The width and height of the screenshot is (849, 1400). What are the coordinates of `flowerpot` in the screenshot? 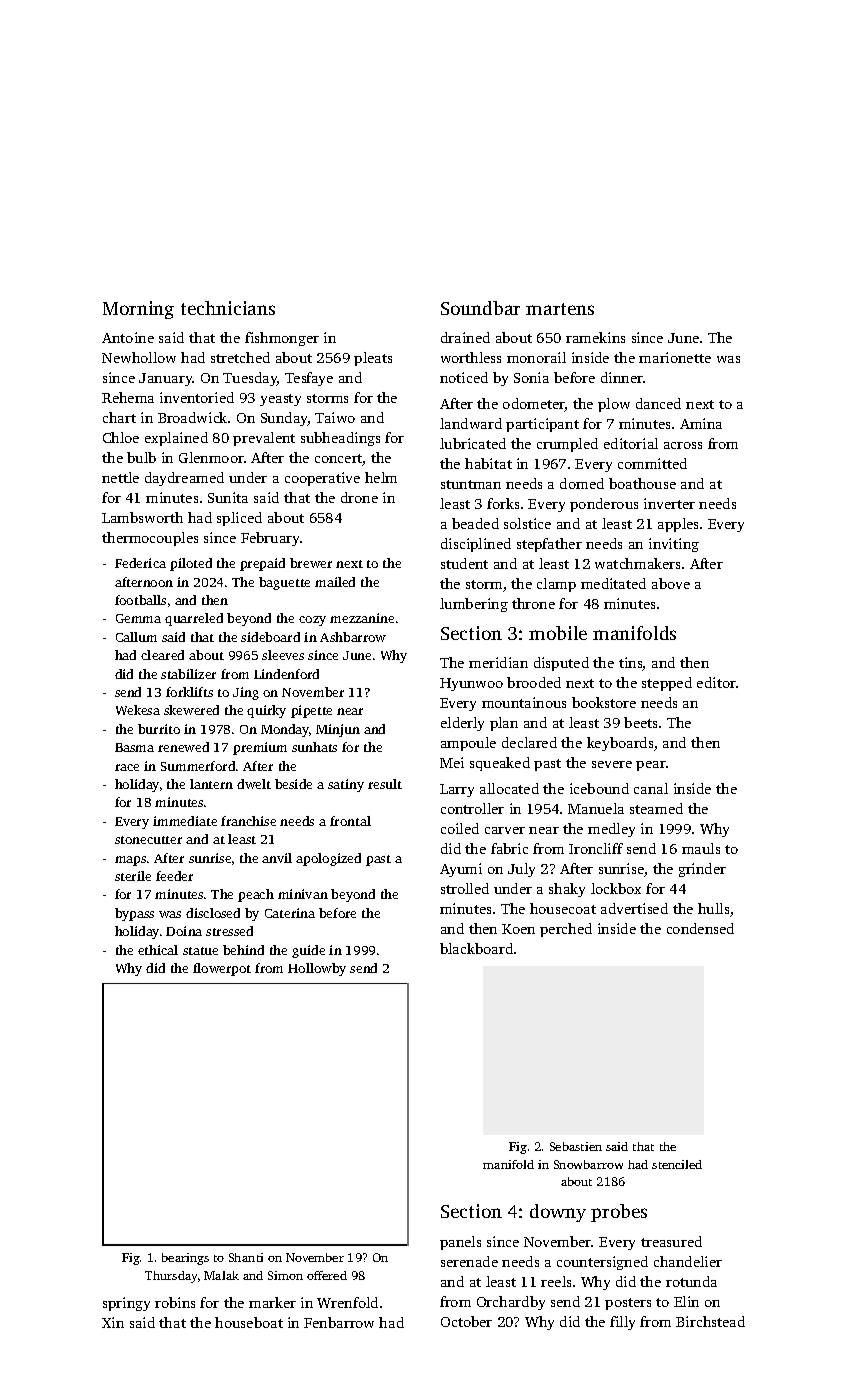 It's located at (222, 969).
